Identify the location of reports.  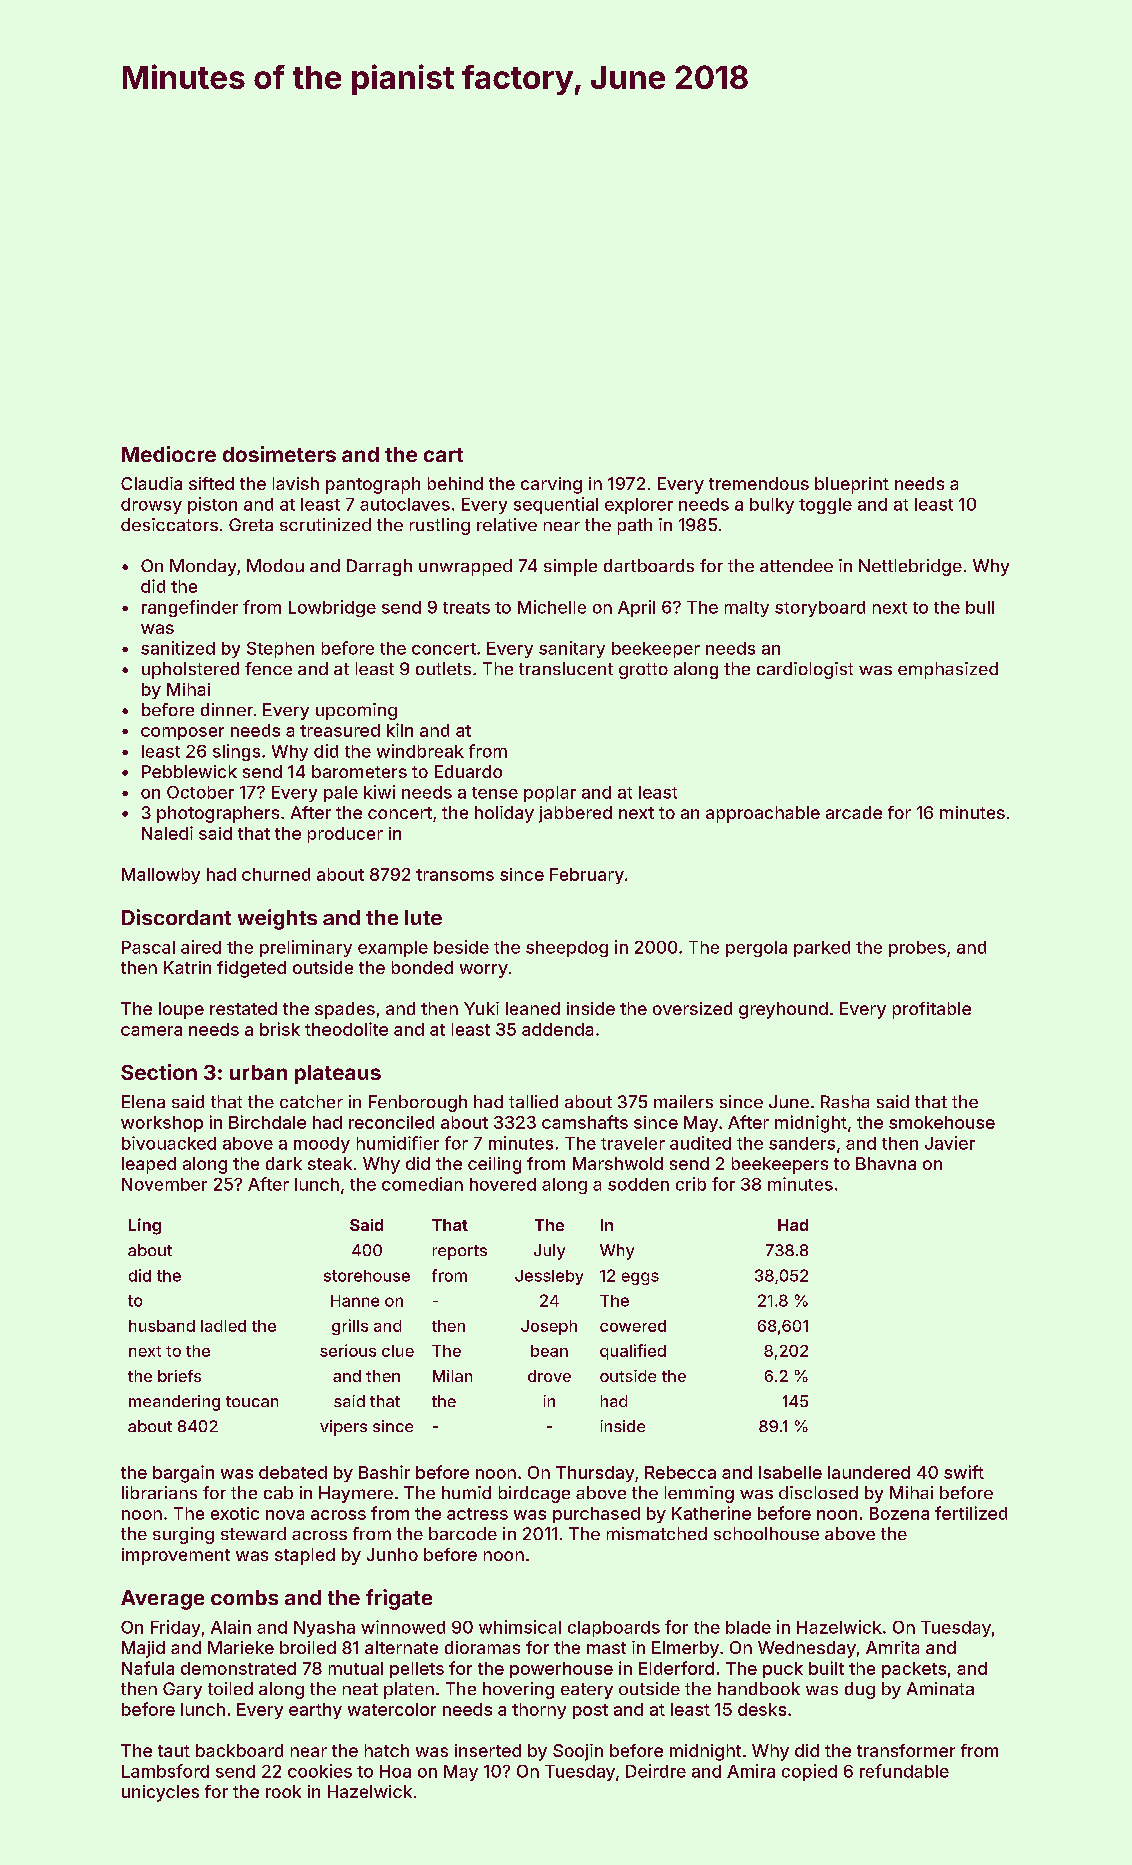
(460, 1252).
